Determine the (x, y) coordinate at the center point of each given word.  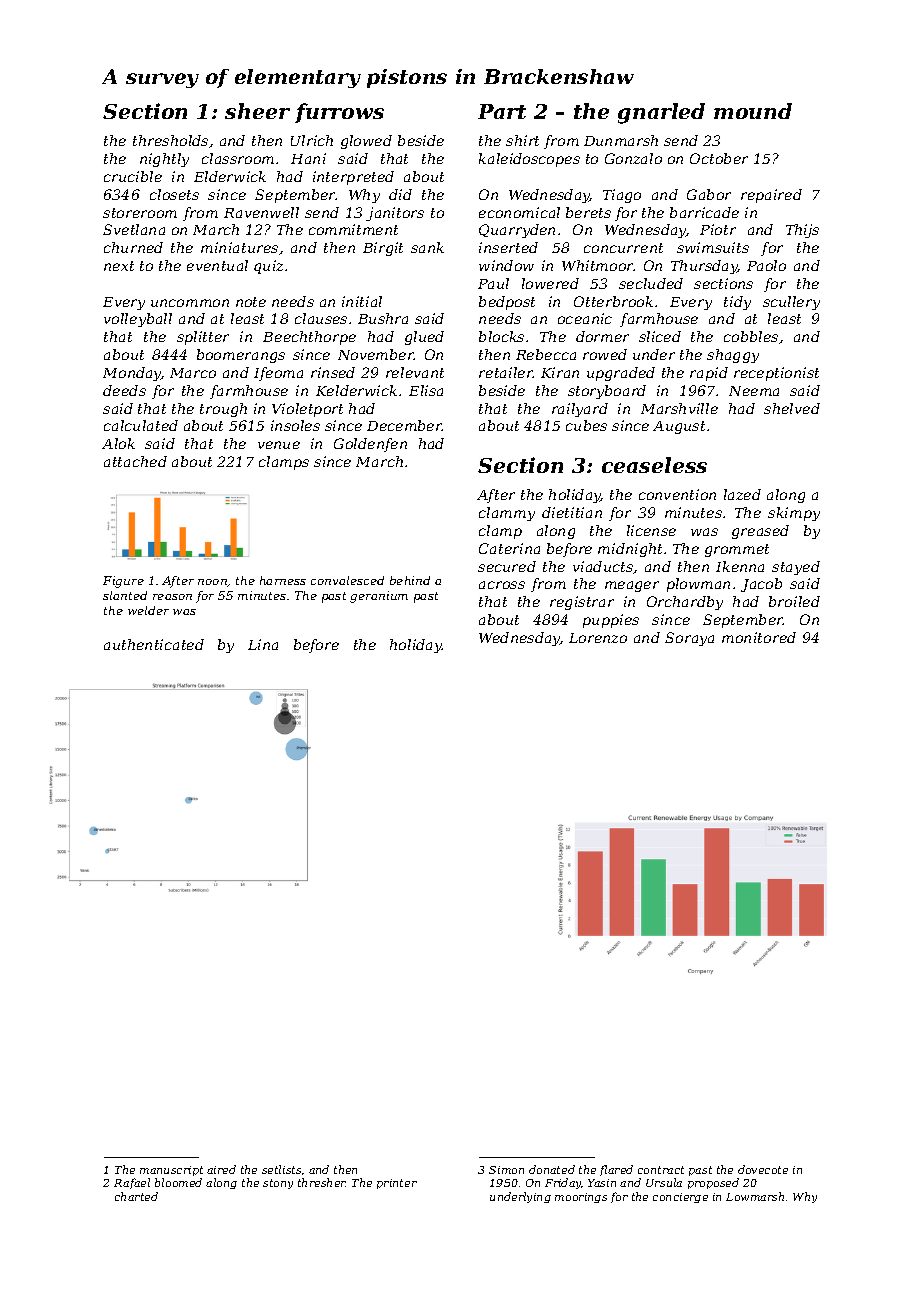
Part (502, 111)
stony (278, 1184)
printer (397, 1184)
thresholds (170, 140)
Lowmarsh (755, 1196)
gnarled (661, 113)
